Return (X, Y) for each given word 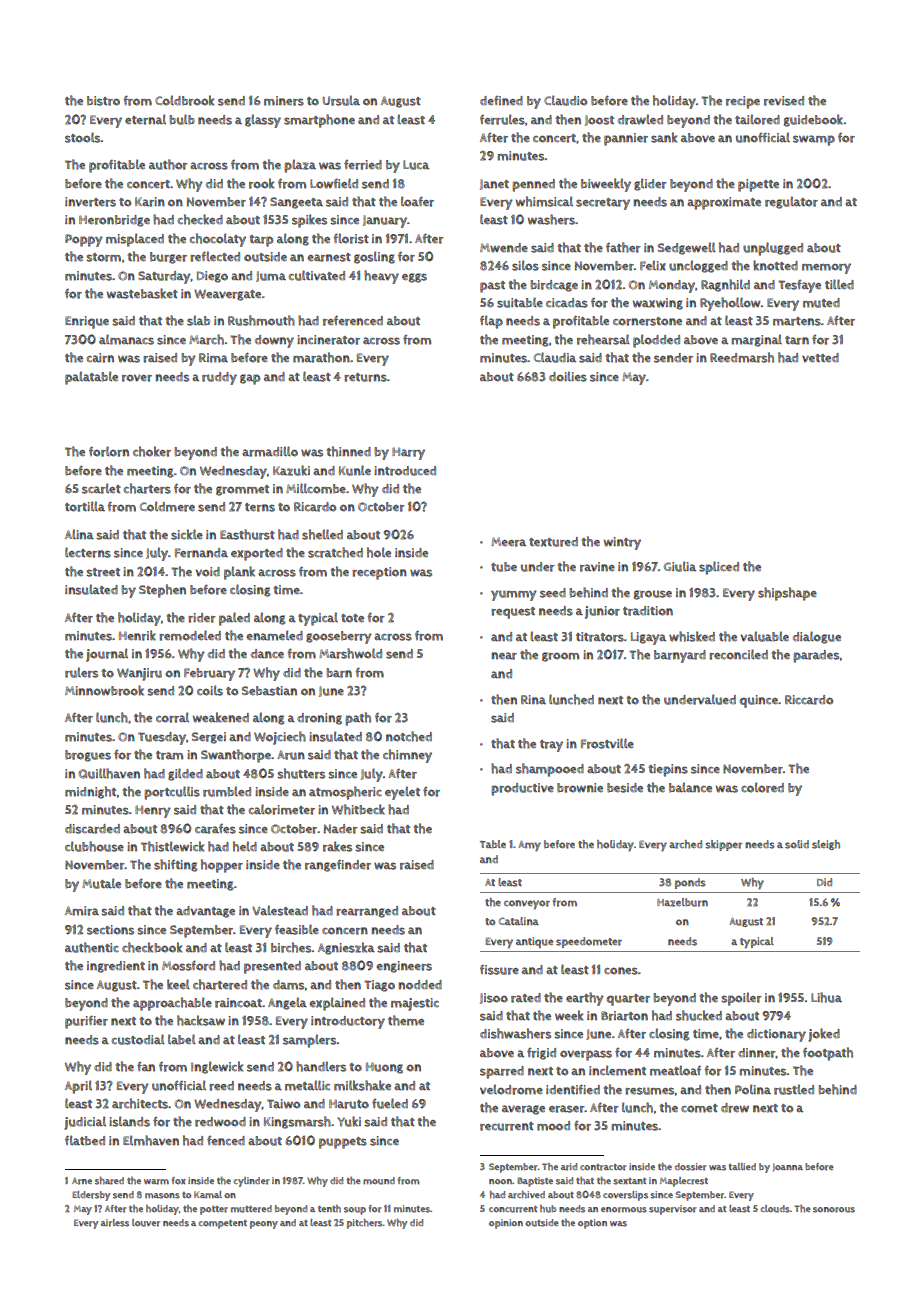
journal (107, 655)
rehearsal (603, 339)
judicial (85, 1123)
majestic (415, 1004)
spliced (719, 568)
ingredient (116, 967)
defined (501, 100)
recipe (743, 102)
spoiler (741, 999)
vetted (820, 357)
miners (284, 101)
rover (137, 378)
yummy (514, 595)
